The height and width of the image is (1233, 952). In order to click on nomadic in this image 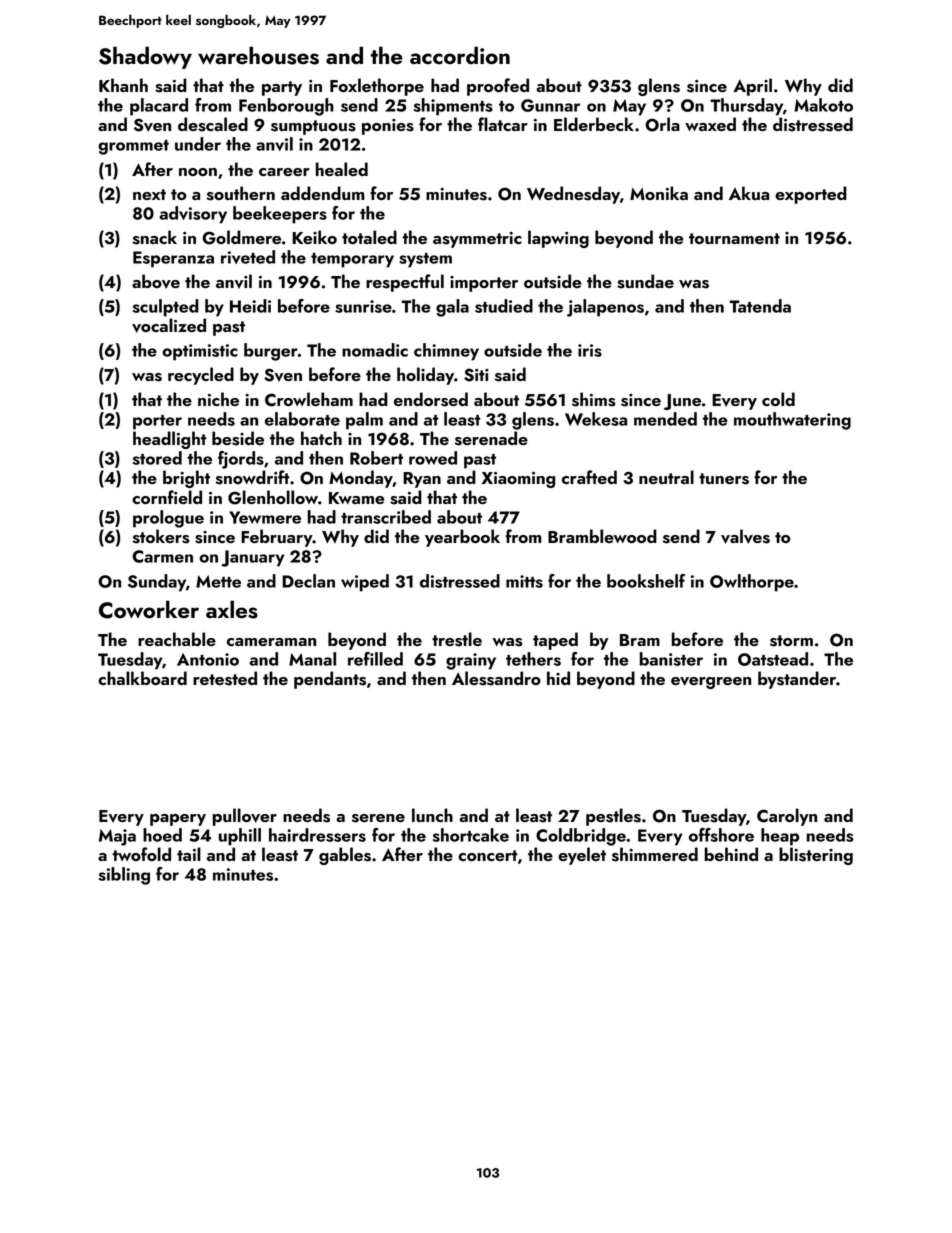, I will do `click(375, 350)`.
